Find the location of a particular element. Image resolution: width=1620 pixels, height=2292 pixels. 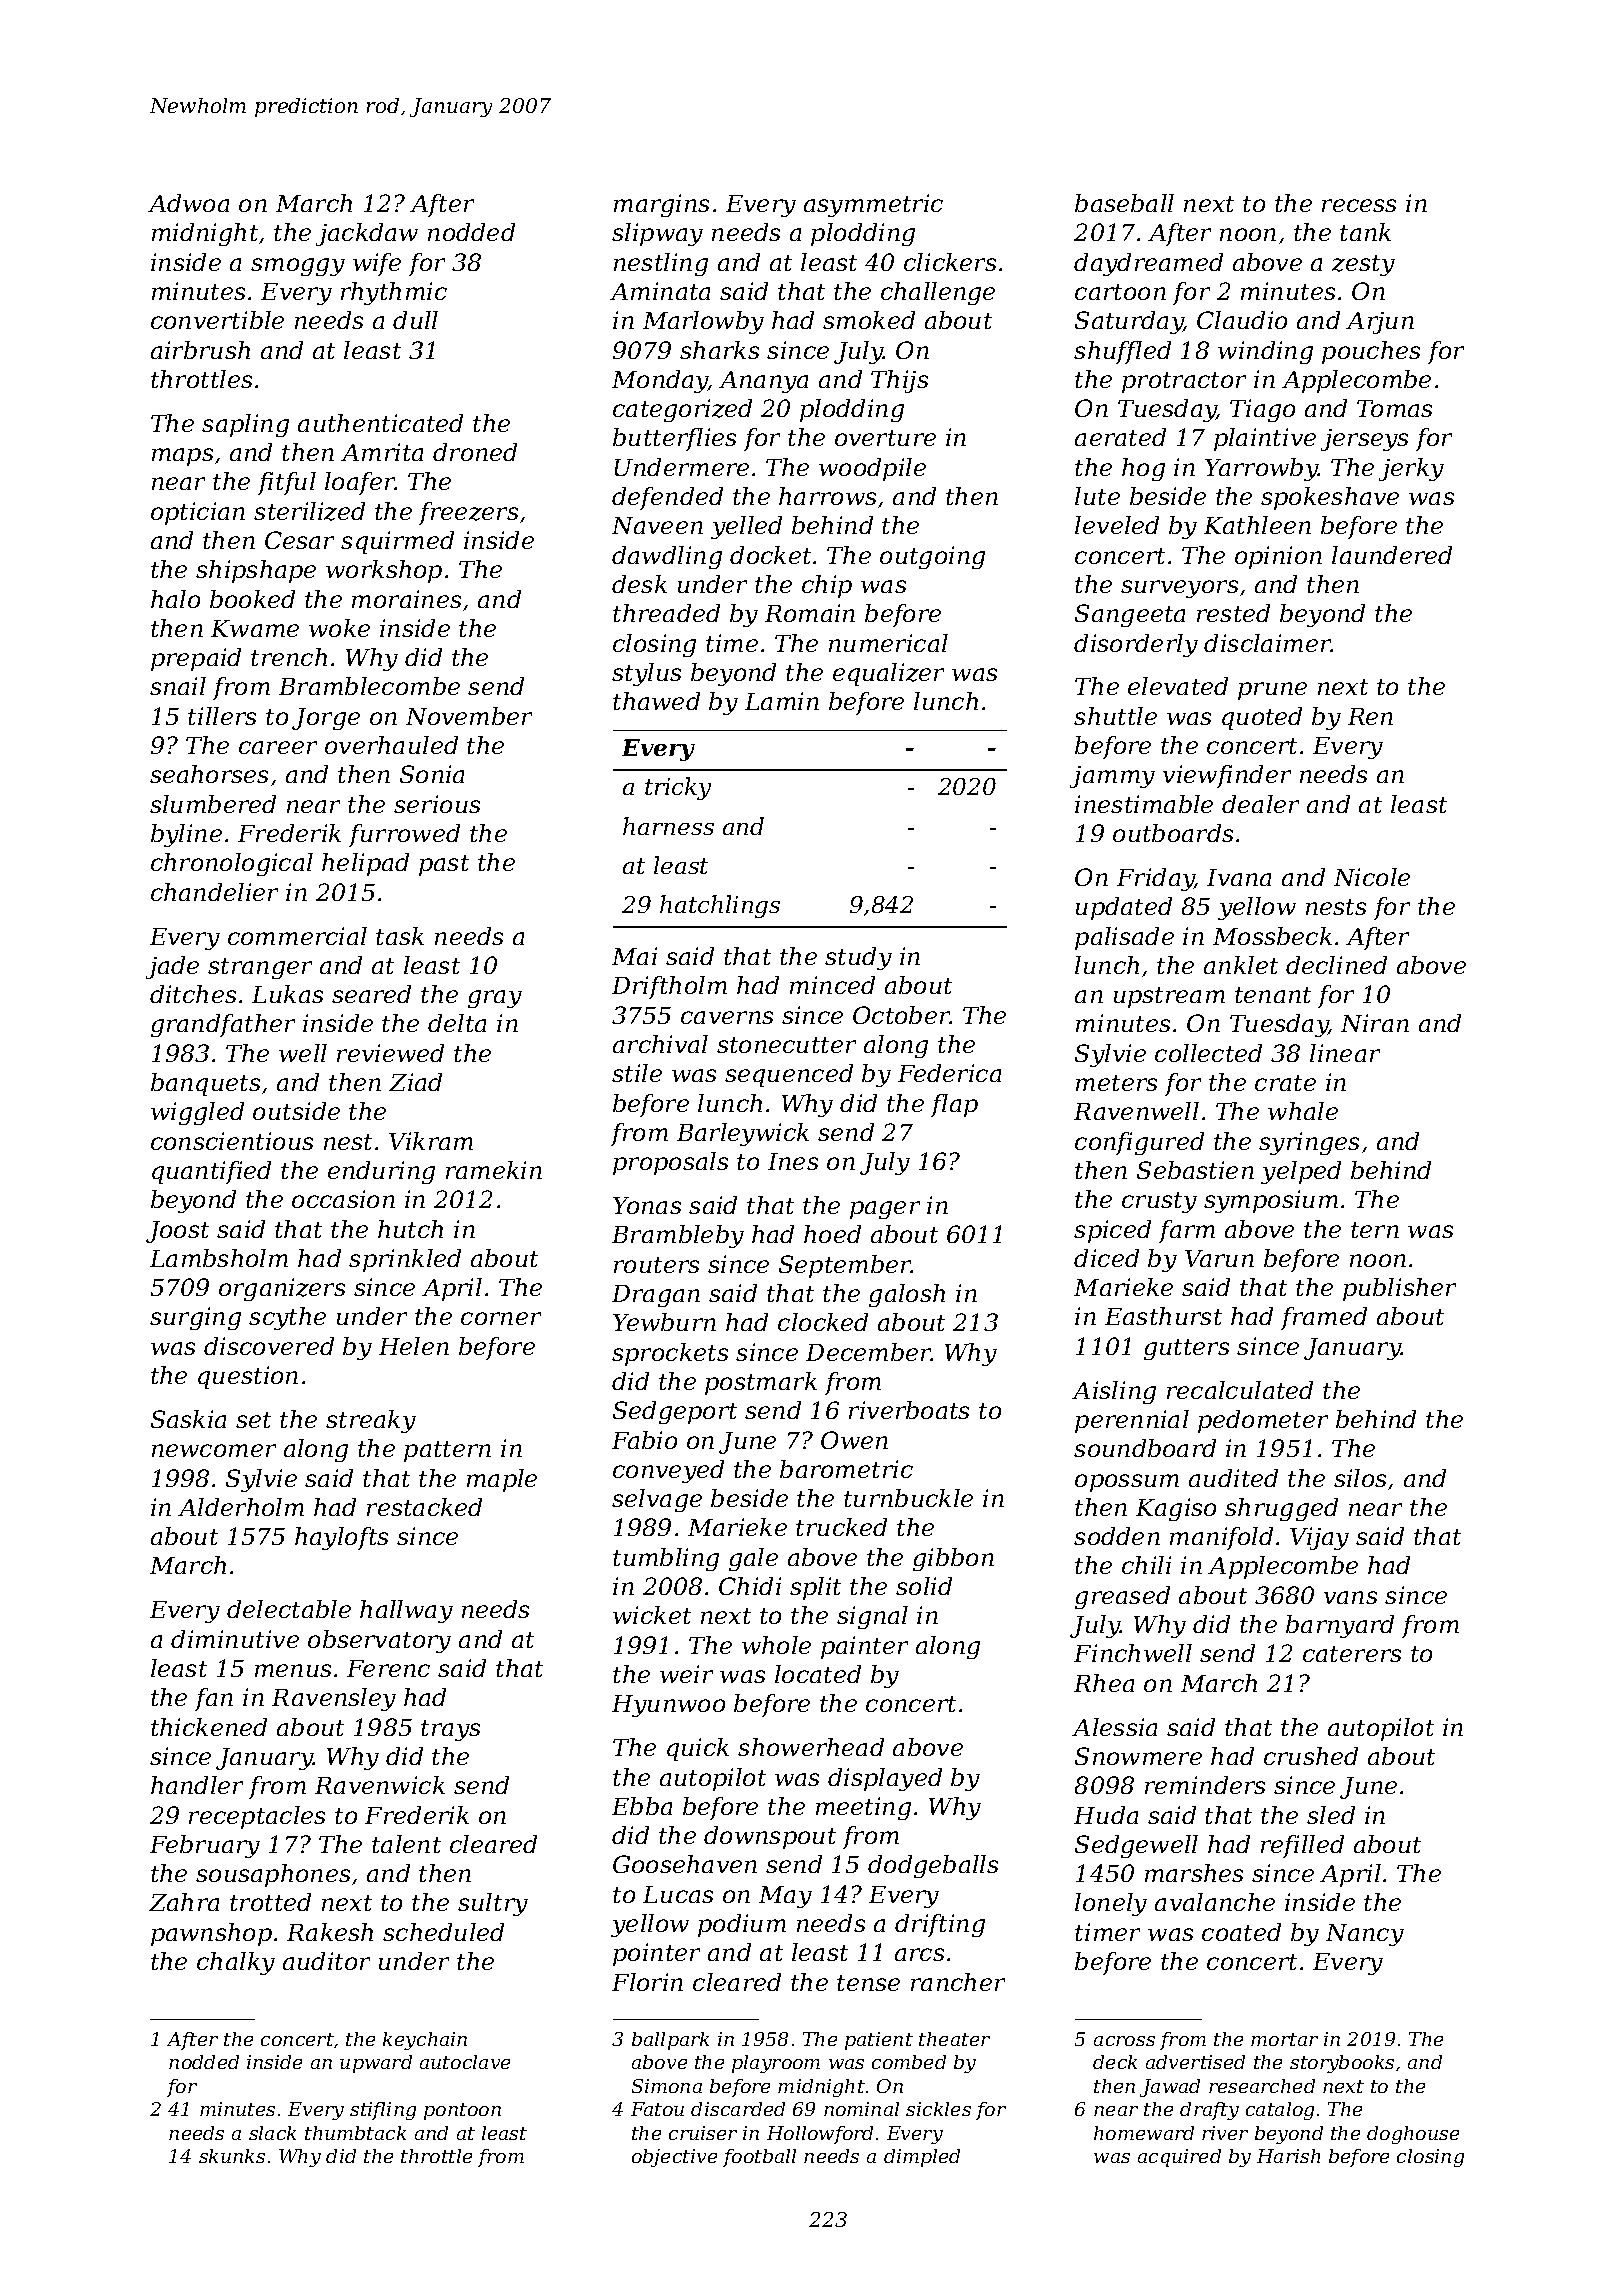

Federica is located at coordinates (949, 1073).
